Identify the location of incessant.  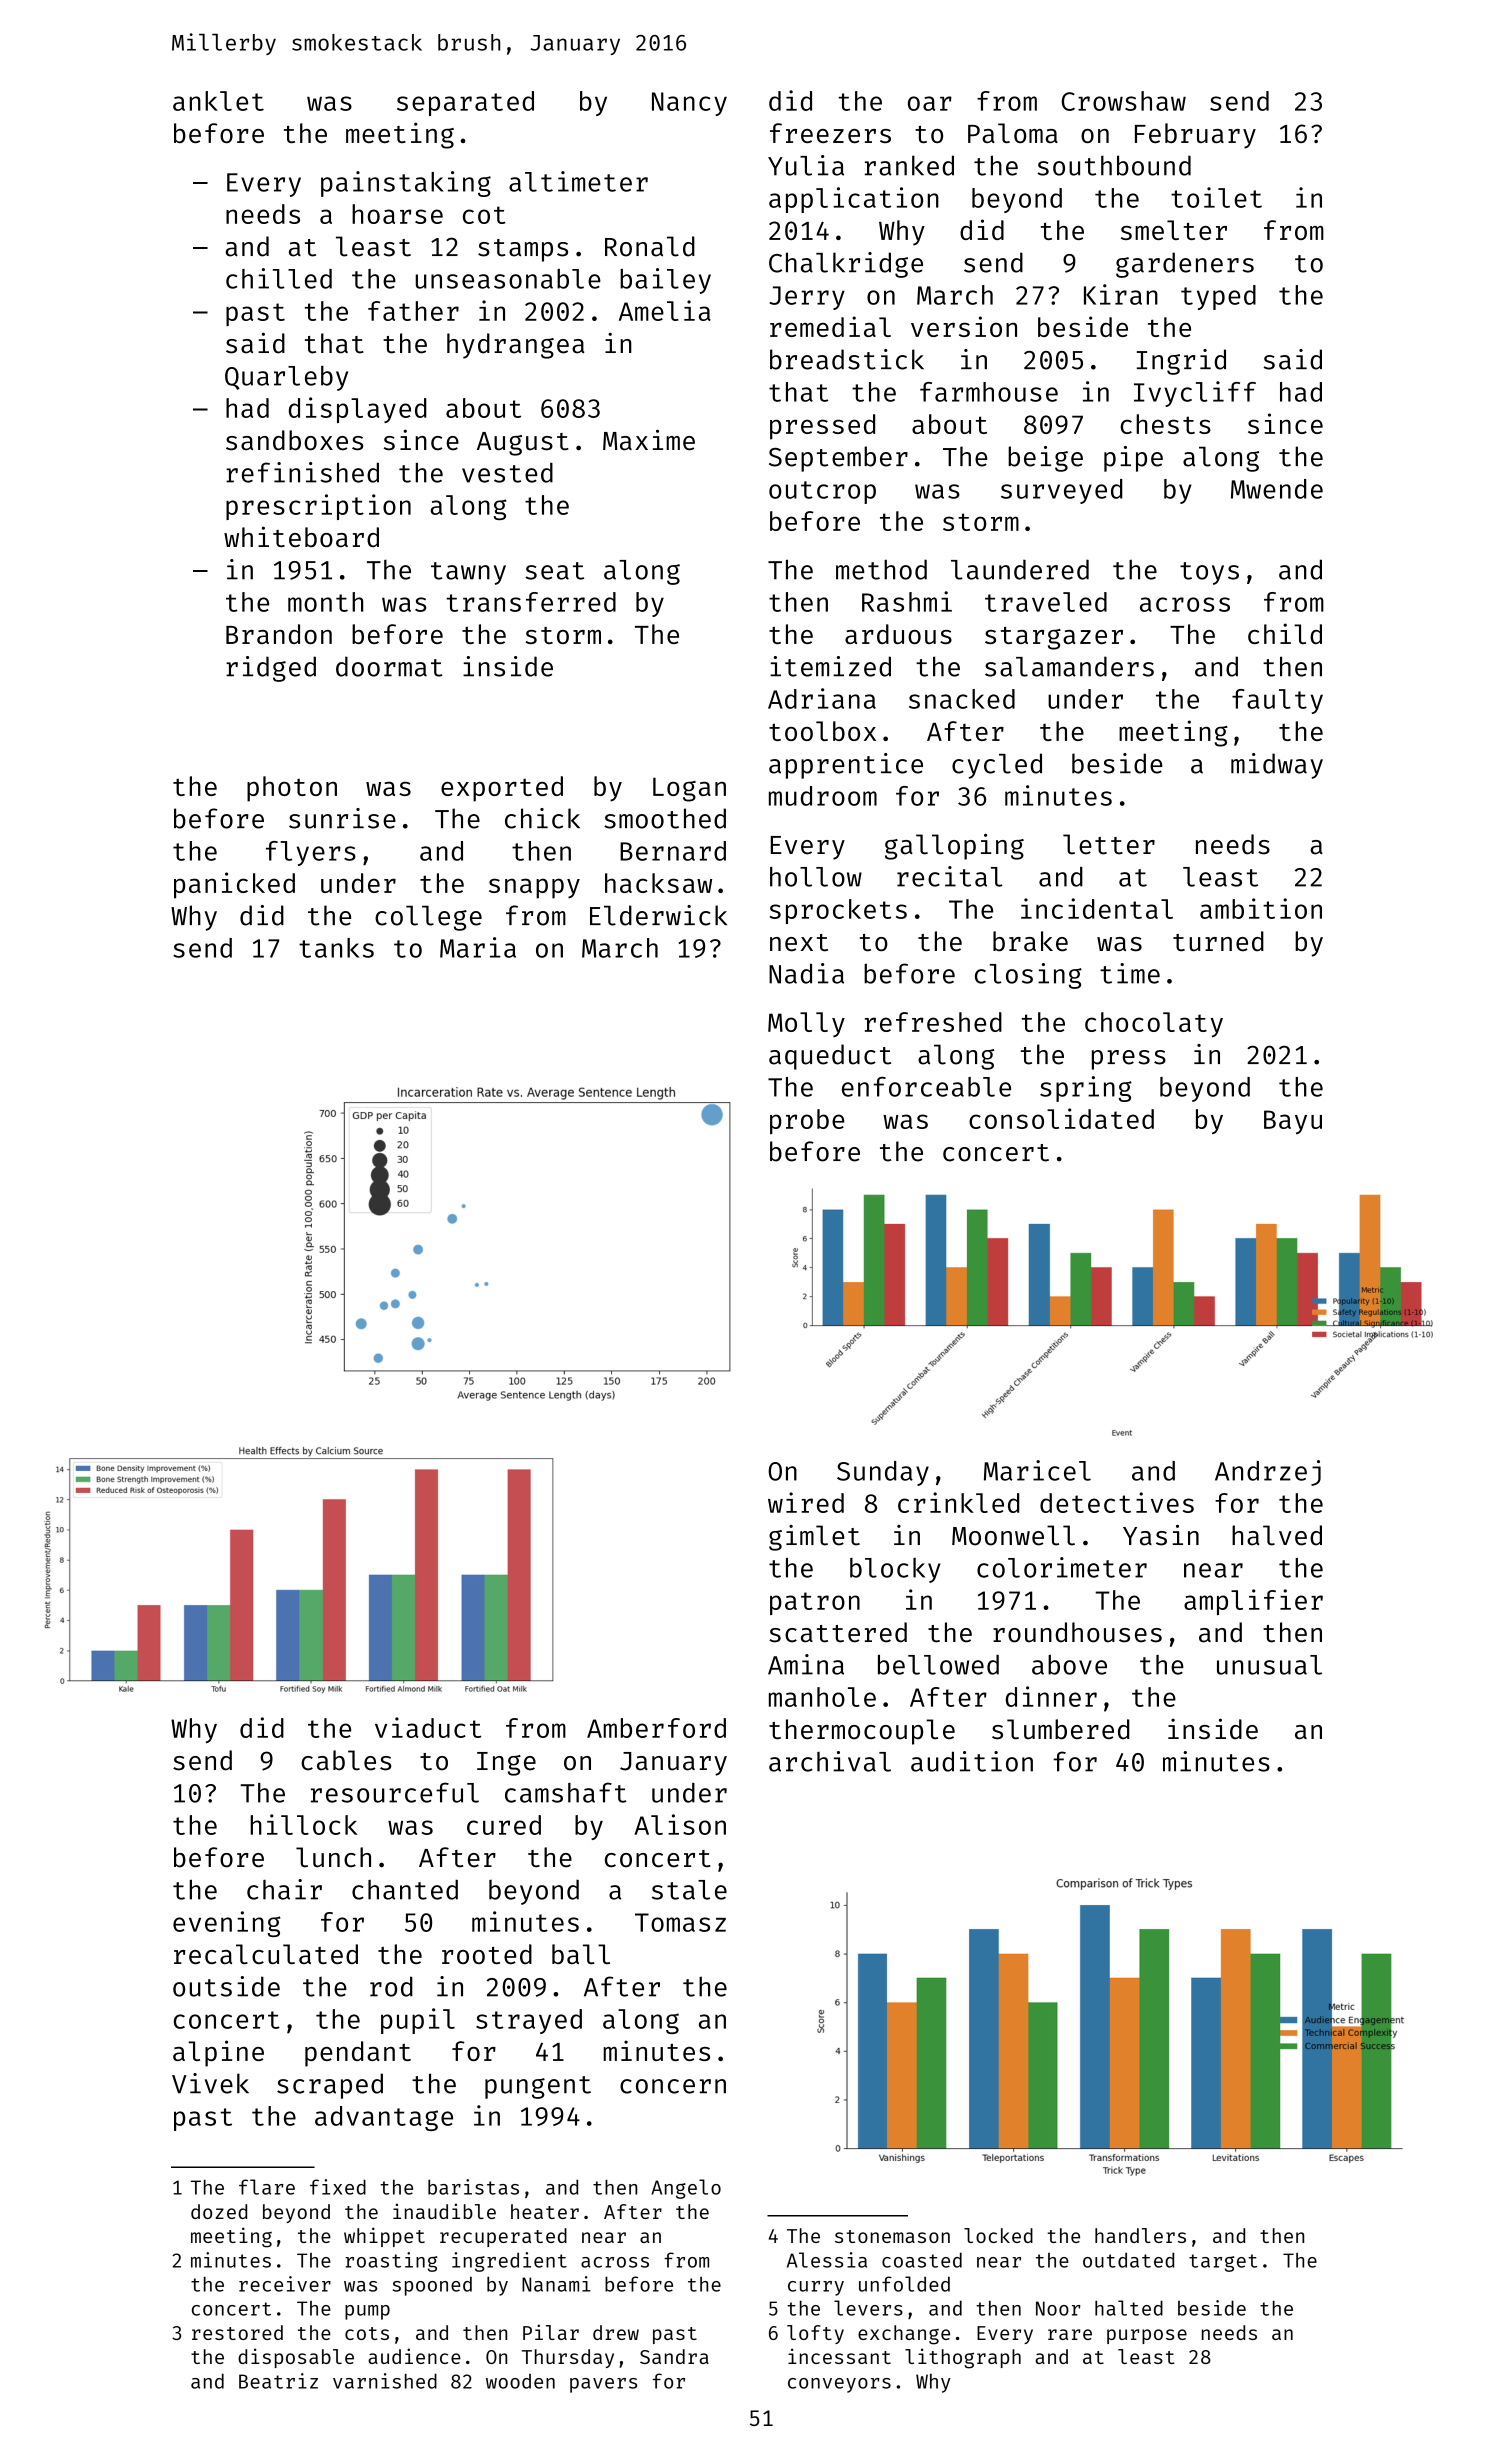
(839, 2356).
